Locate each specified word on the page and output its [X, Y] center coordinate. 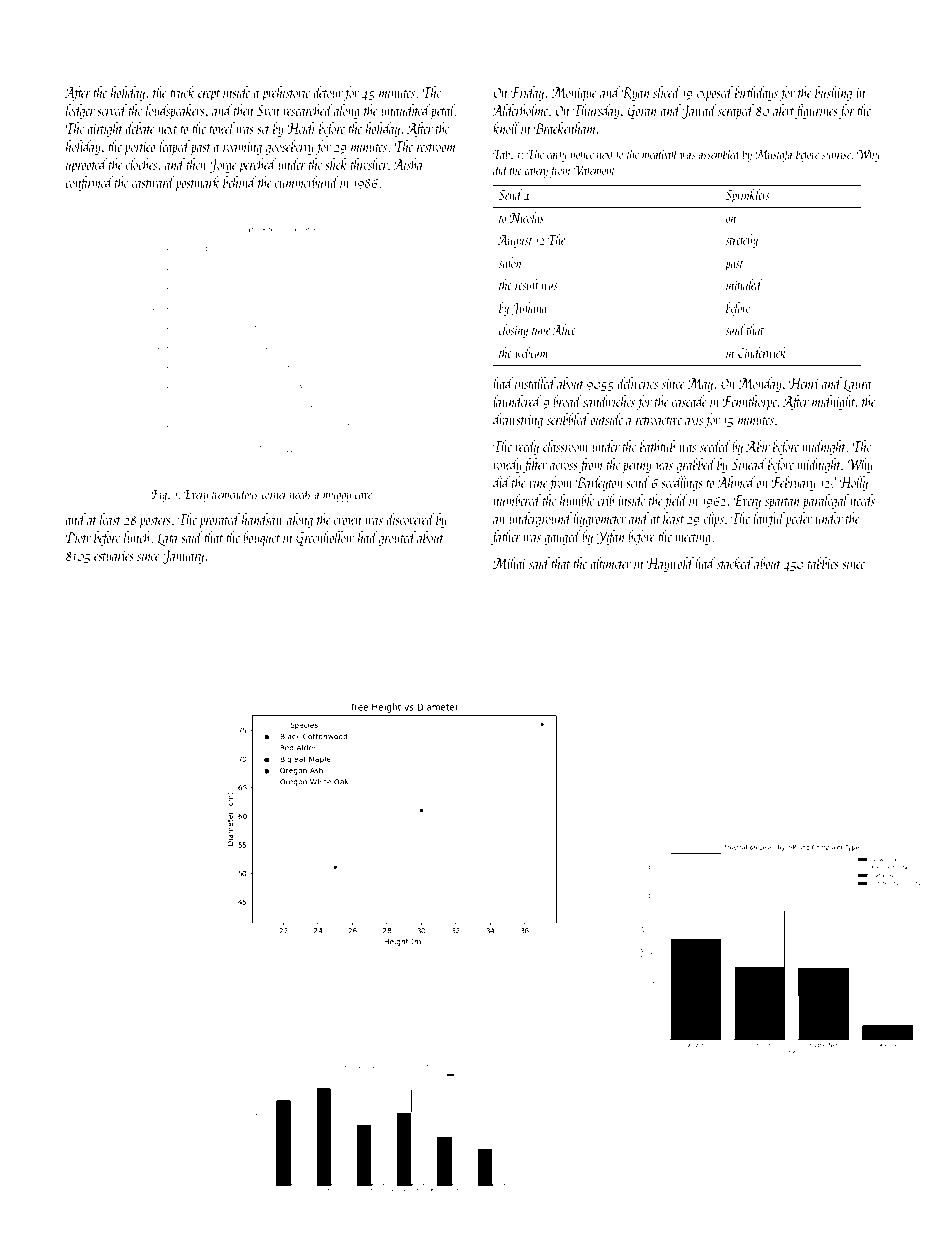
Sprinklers [748, 196]
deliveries [637, 383]
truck [182, 92]
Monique [574, 94]
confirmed [89, 183]
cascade [689, 401]
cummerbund [307, 182]
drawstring [518, 420]
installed [535, 383]
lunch [137, 537]
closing [513, 331]
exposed [715, 93]
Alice [564, 329]
